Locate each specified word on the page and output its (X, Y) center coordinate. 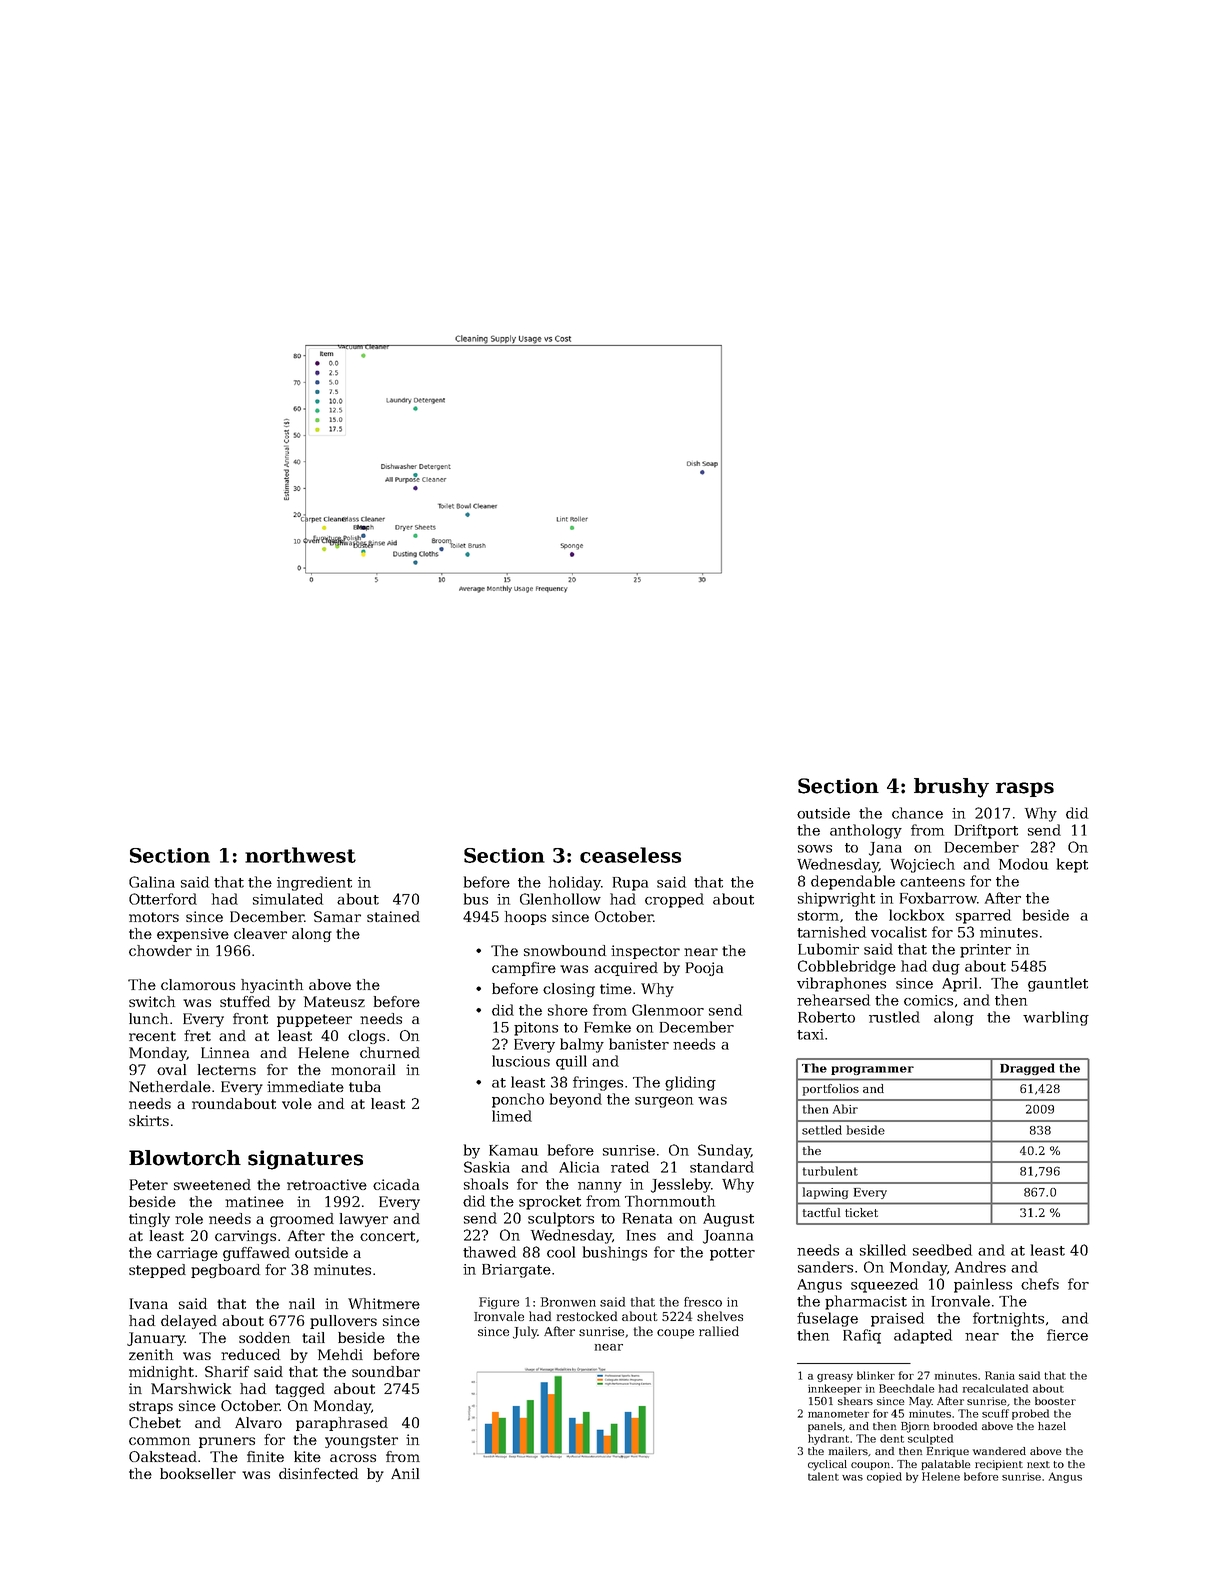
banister (639, 1044)
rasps (1025, 789)
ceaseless (630, 855)
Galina (152, 882)
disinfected (318, 1473)
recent (152, 1036)
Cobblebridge (847, 967)
